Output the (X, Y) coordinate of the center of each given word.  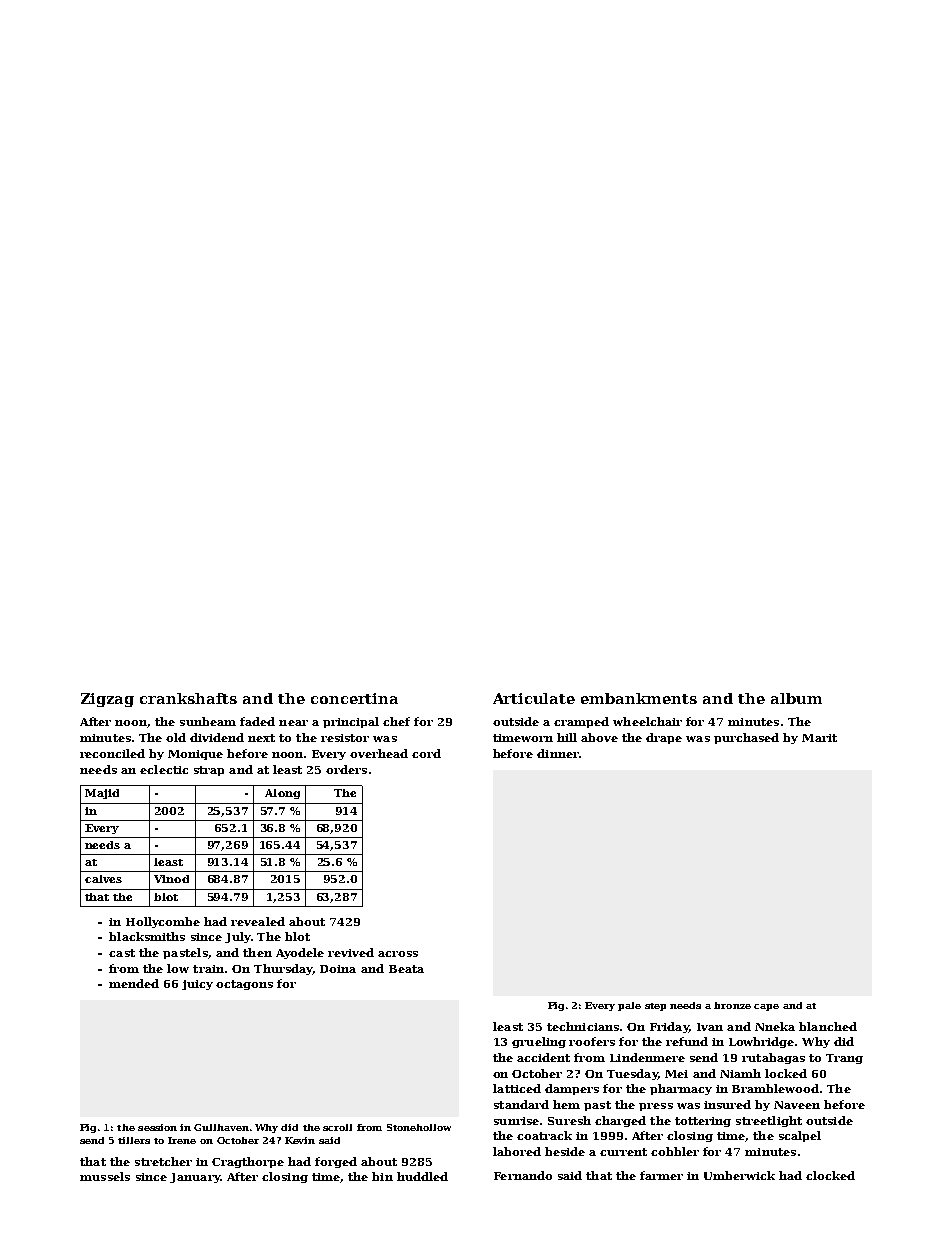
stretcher (163, 1161)
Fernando (523, 1175)
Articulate (534, 698)
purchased (746, 738)
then (257, 952)
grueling (539, 1042)
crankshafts (188, 698)
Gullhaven (221, 1127)
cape (766, 1007)
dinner (558, 753)
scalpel (800, 1136)
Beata (406, 969)
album (796, 698)
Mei (676, 1074)
